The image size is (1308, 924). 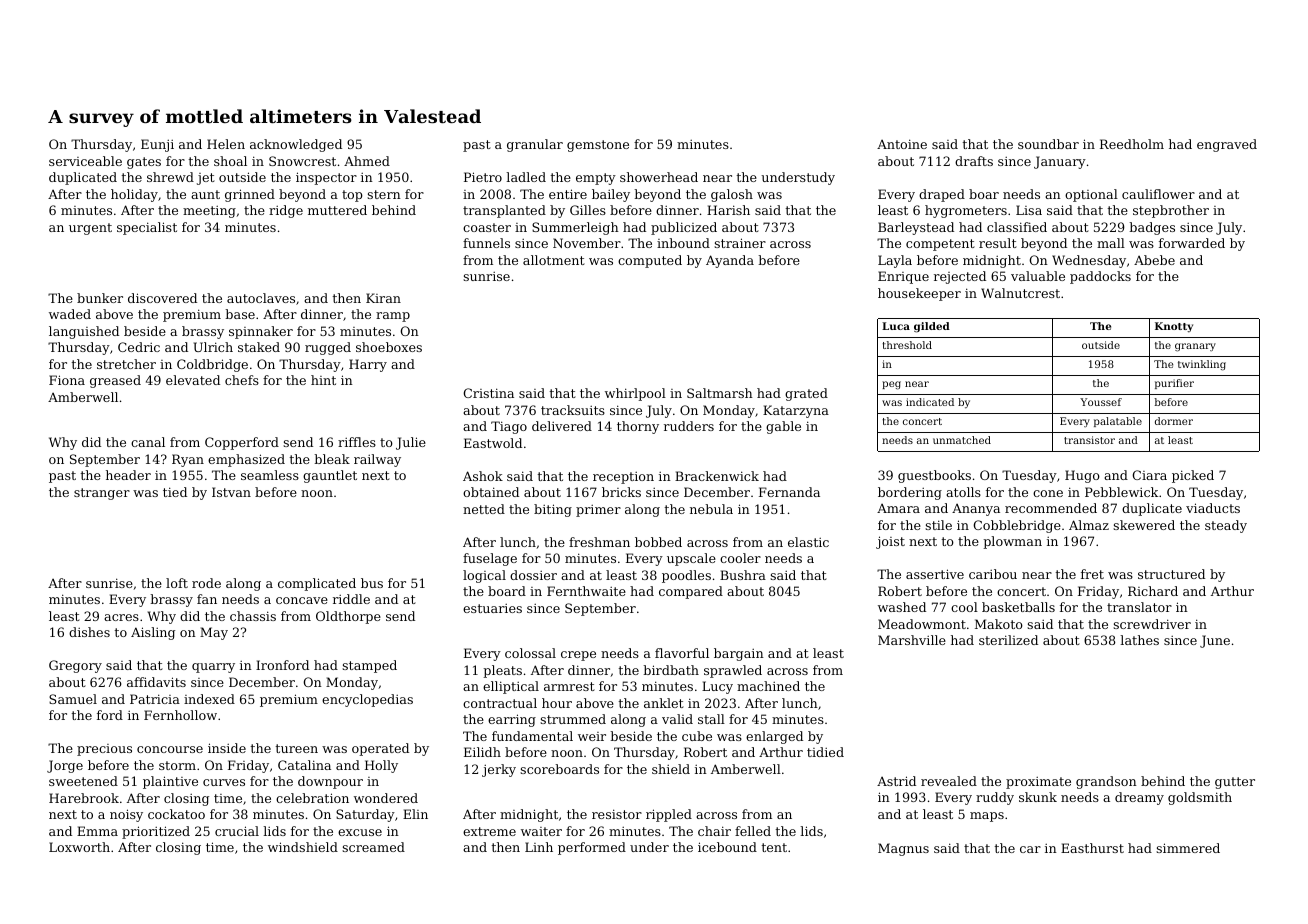 I want to click on screamed, so click(x=373, y=847).
